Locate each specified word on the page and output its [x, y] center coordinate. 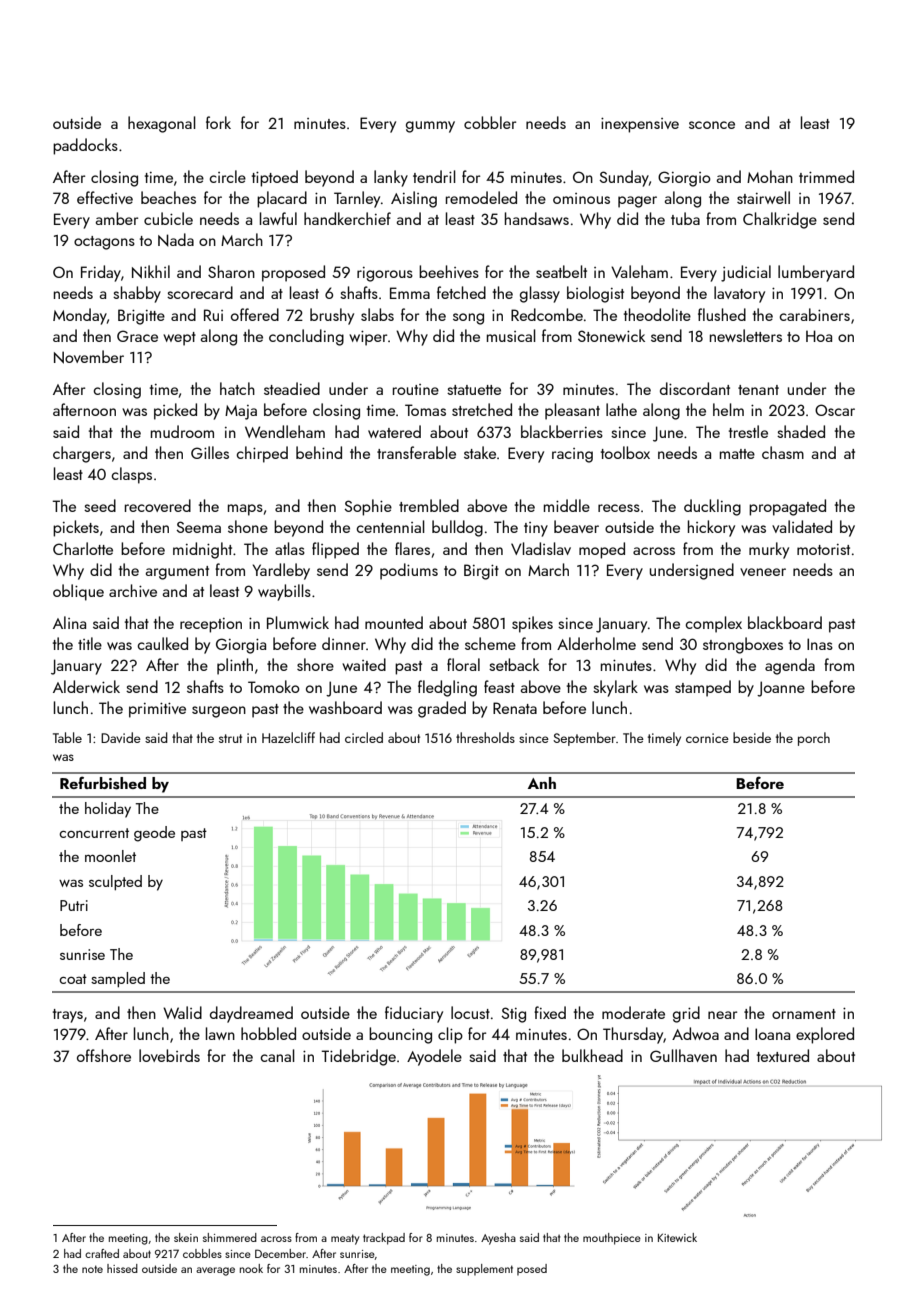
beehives [449, 271]
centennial [390, 526]
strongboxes [743, 645]
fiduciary [414, 1014]
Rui [213, 315]
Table [67, 737]
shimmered [230, 1237]
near [722, 1015]
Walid [182, 1012]
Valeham [639, 271]
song [468, 319]
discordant [695, 388]
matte [737, 454]
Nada [176, 240]
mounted [394, 622]
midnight [202, 550]
